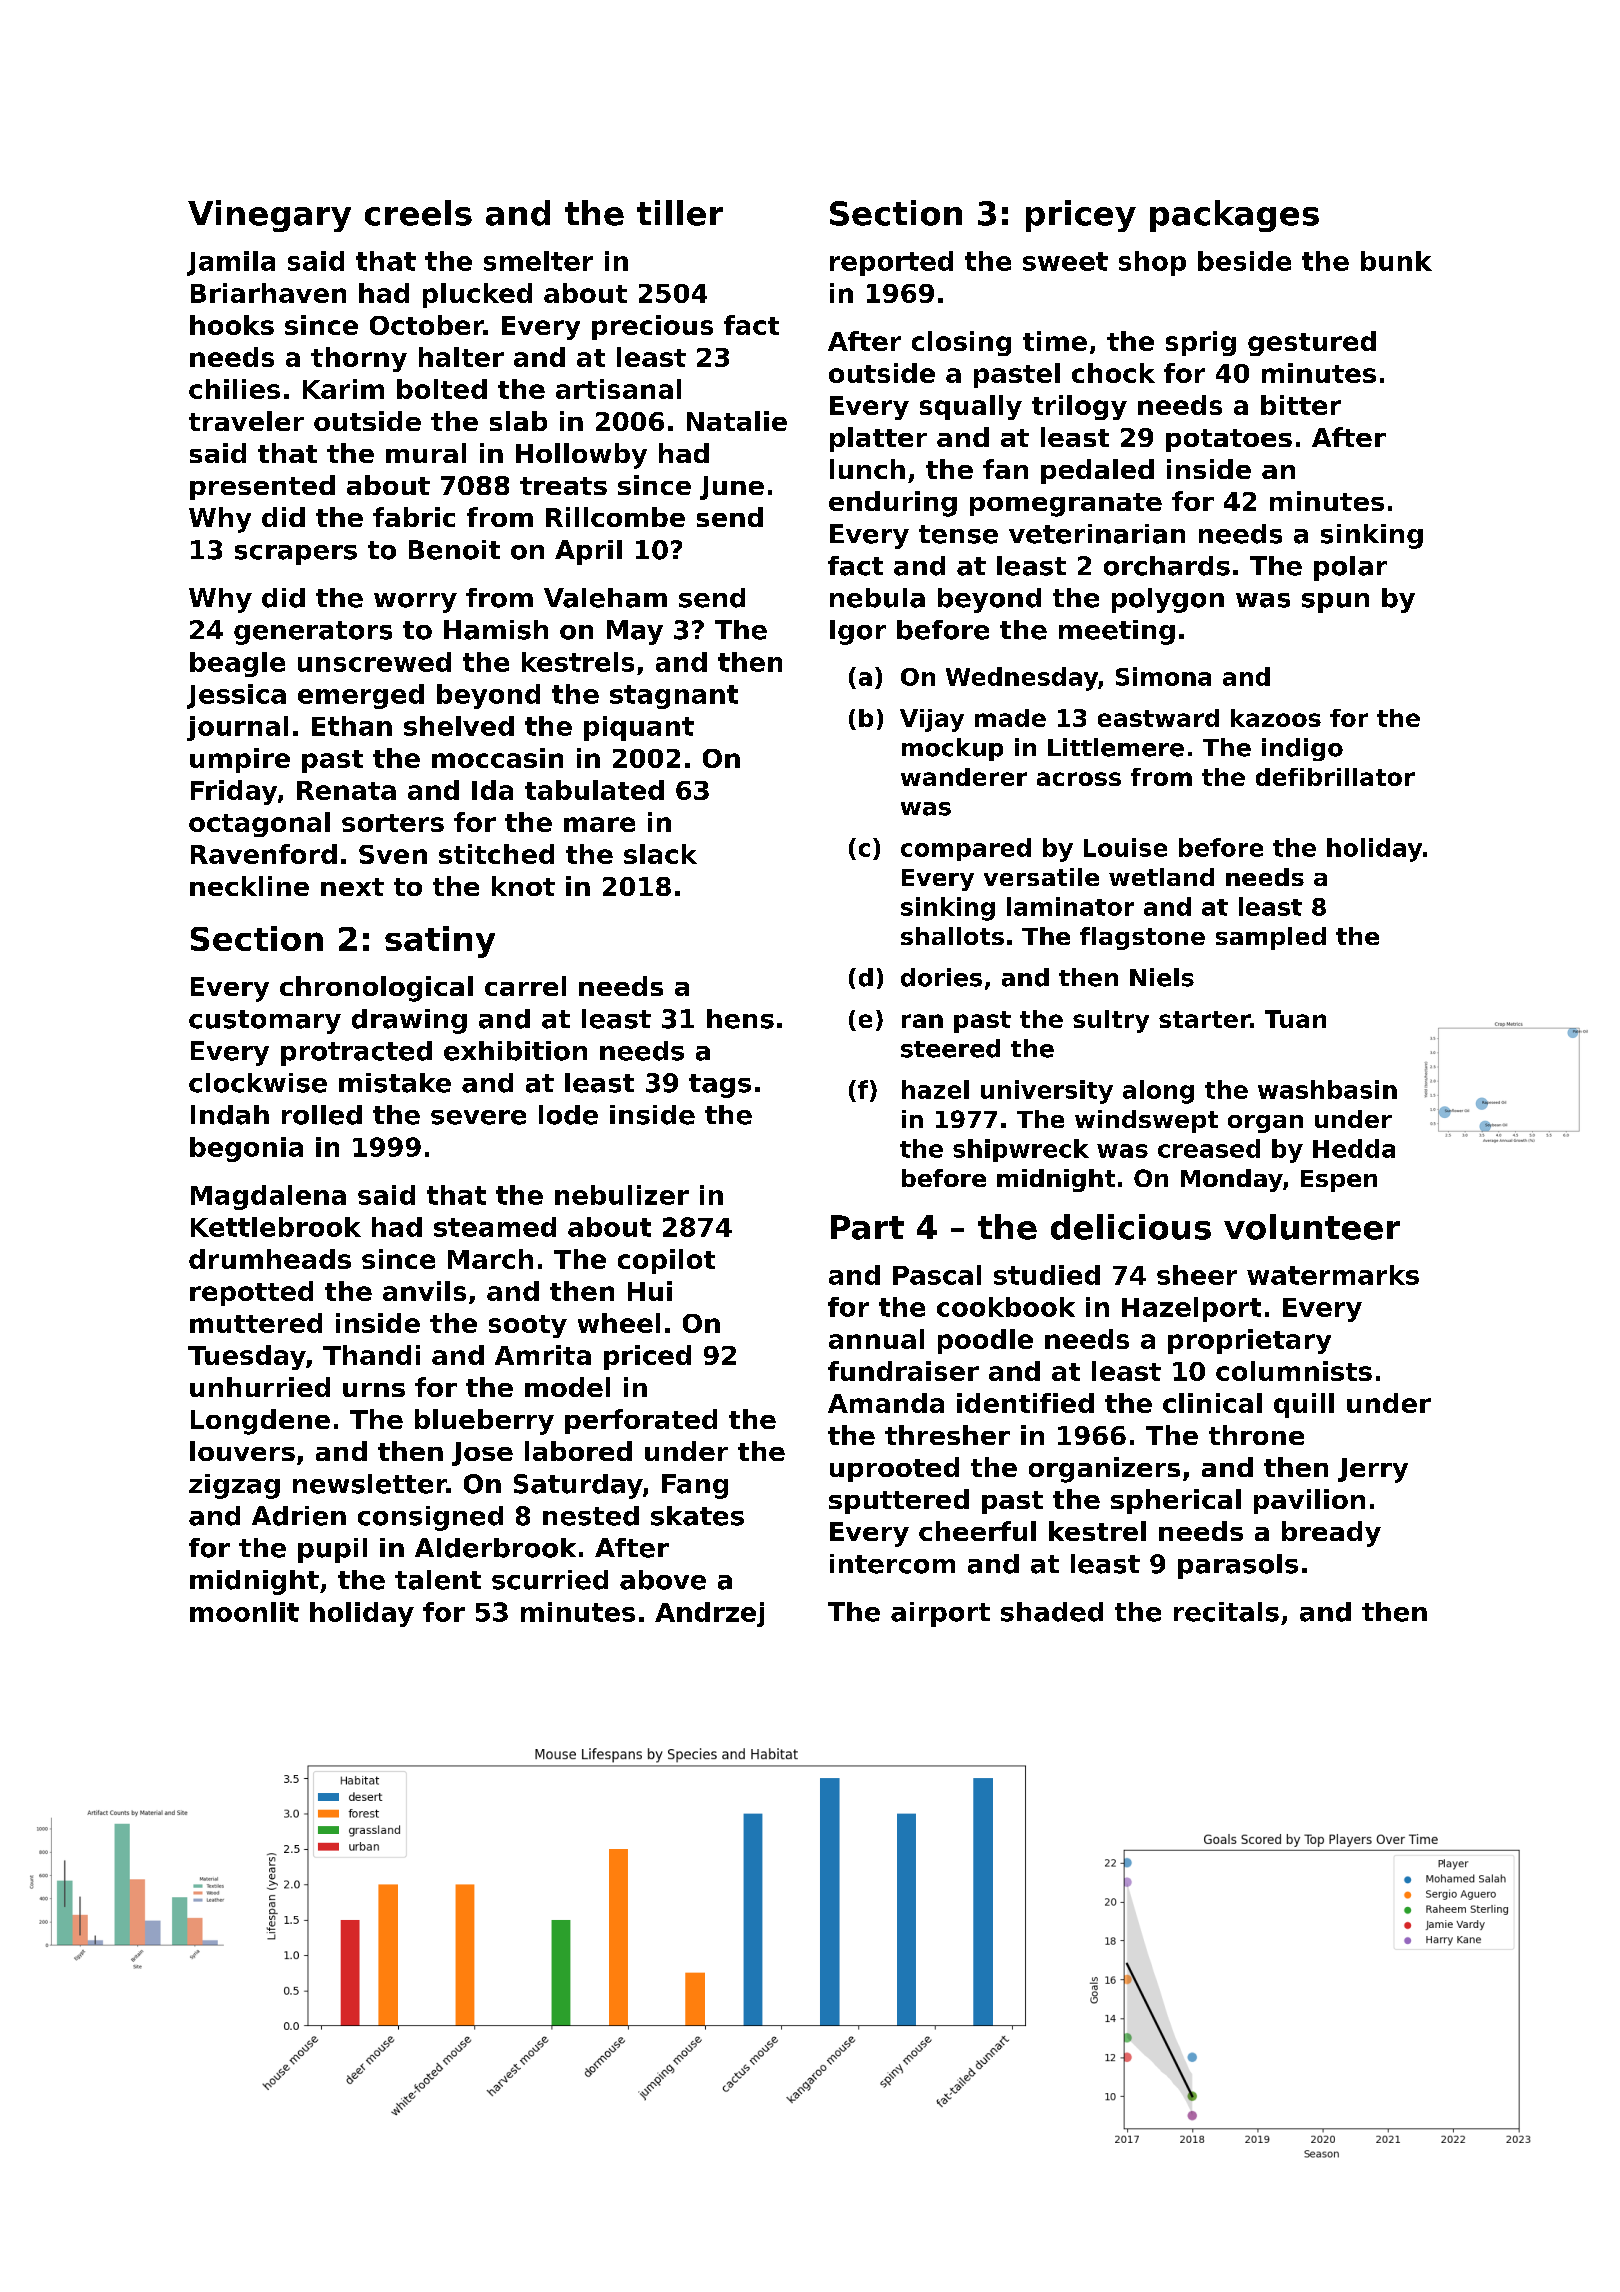 This document has height=2292, width=1620. Describe the element at coordinates (438, 1580) in the document. I see `talent` at that location.
